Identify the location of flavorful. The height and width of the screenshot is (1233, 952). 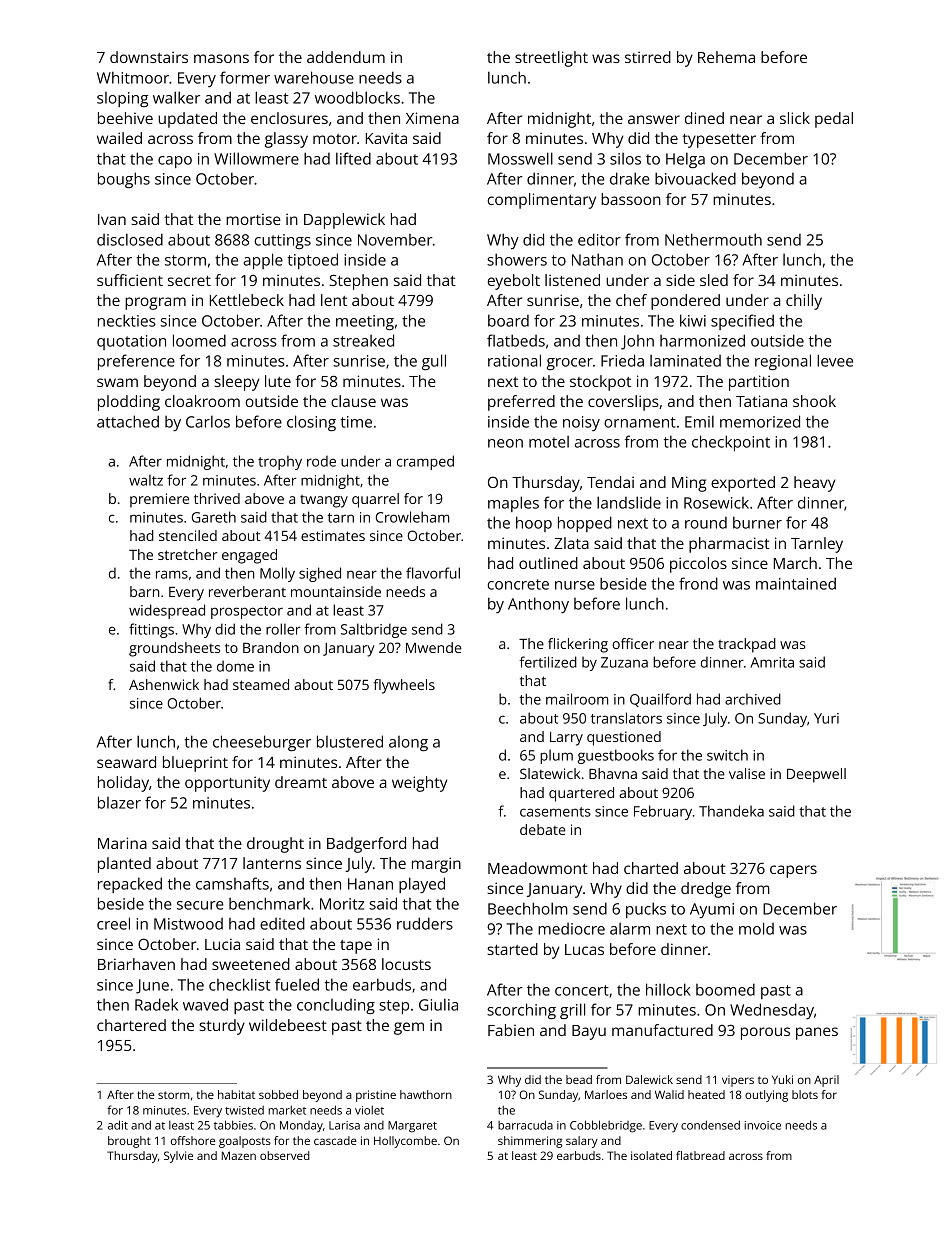
(433, 573).
